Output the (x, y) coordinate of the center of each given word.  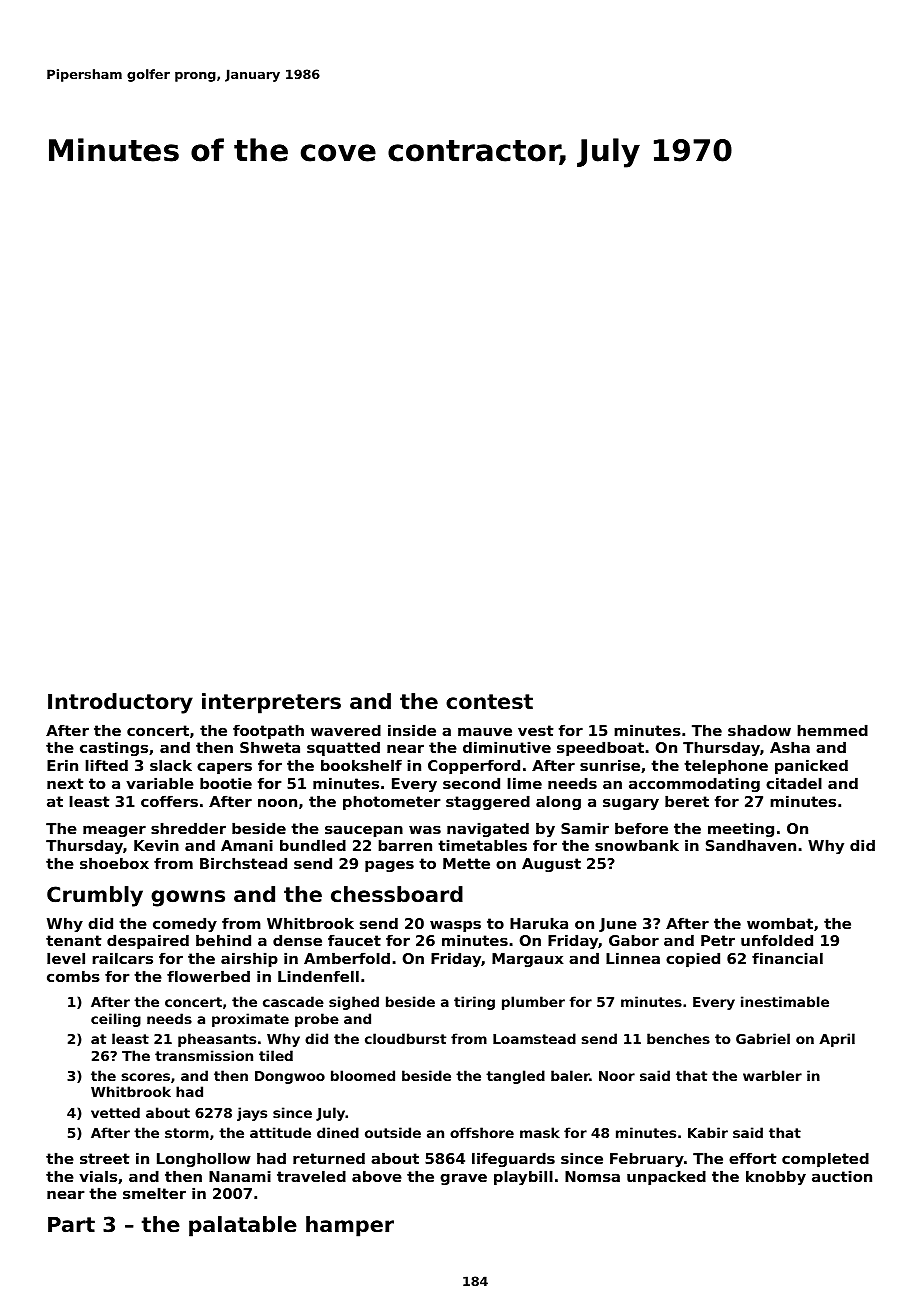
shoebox (114, 863)
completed (825, 1159)
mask (540, 1132)
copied (693, 959)
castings (114, 748)
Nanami (240, 1176)
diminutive (507, 747)
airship (249, 959)
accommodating (694, 784)
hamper (350, 1226)
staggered (488, 802)
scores (146, 1077)
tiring (474, 1003)
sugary (631, 804)
